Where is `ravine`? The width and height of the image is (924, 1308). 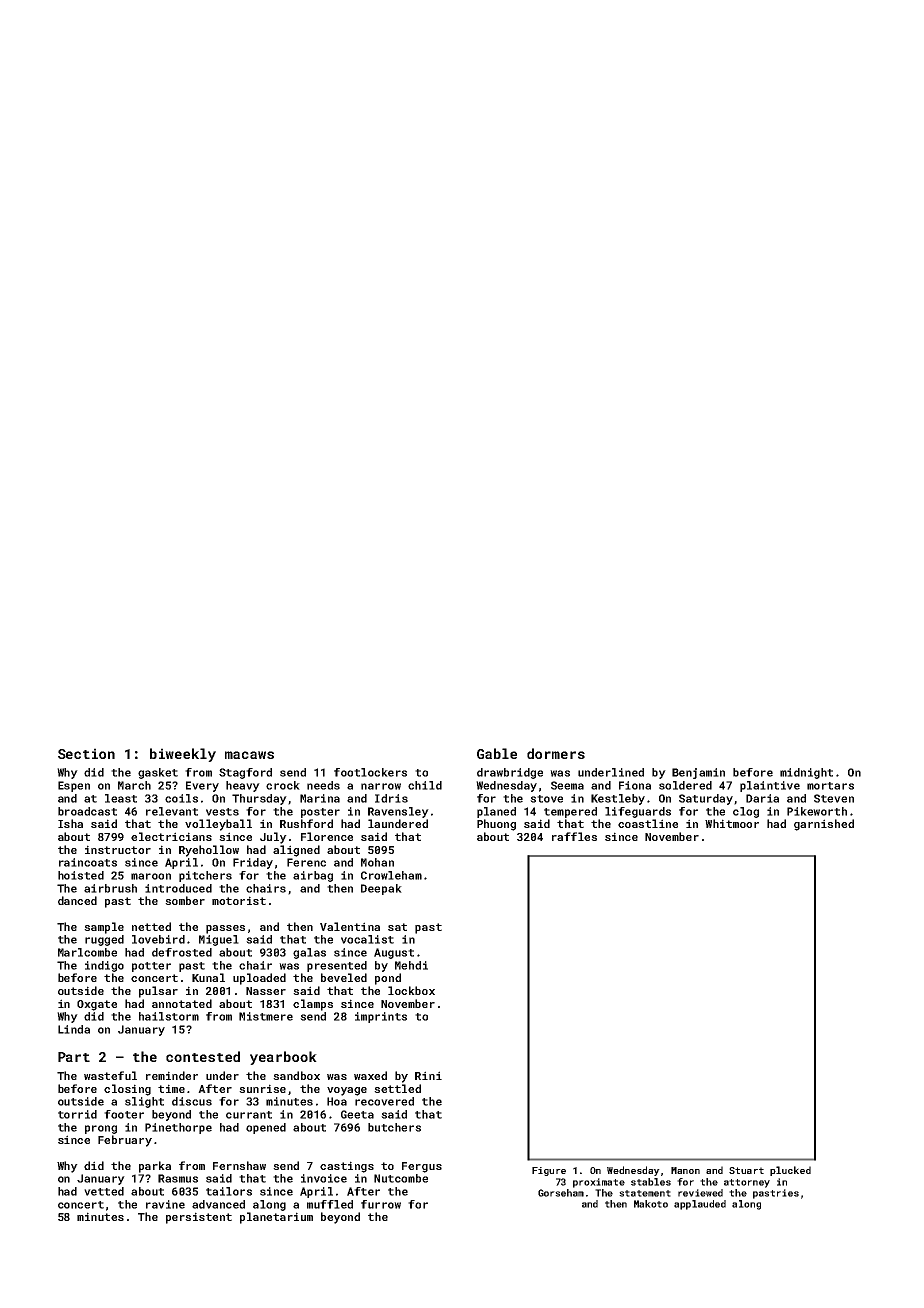 ravine is located at coordinates (165, 1204).
